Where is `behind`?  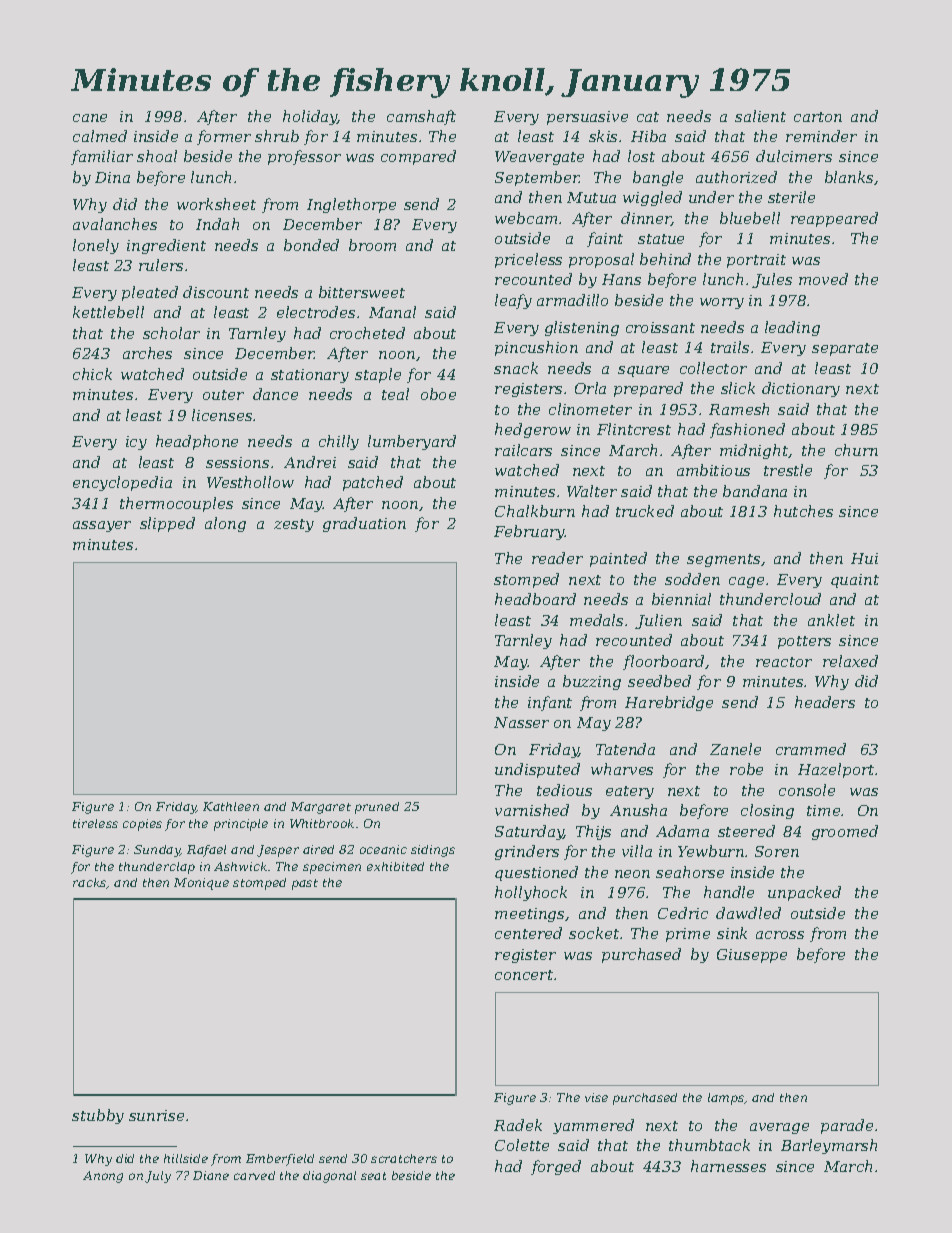 behind is located at coordinates (665, 259).
